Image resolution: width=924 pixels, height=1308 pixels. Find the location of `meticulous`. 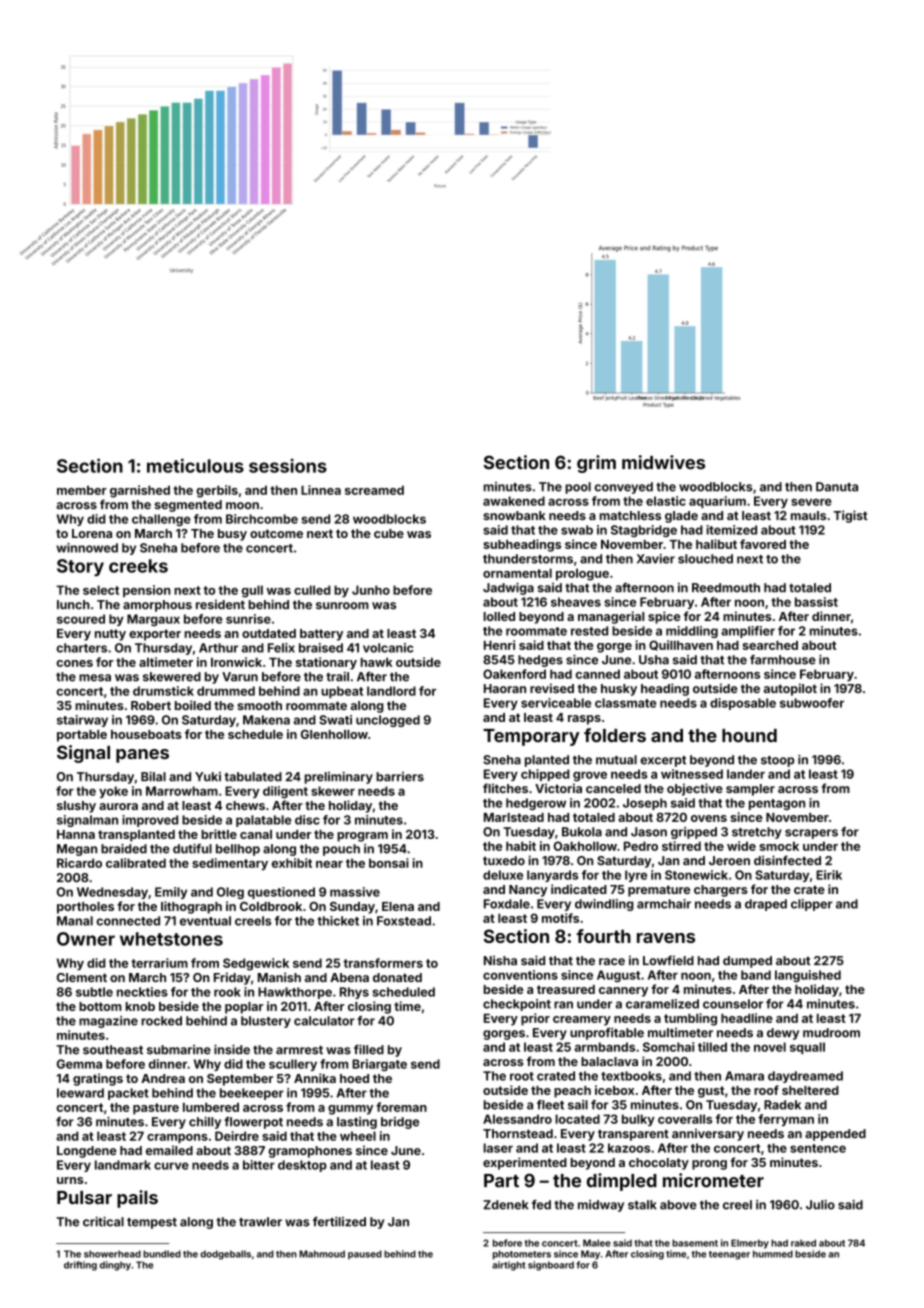

meticulous is located at coordinates (195, 465).
